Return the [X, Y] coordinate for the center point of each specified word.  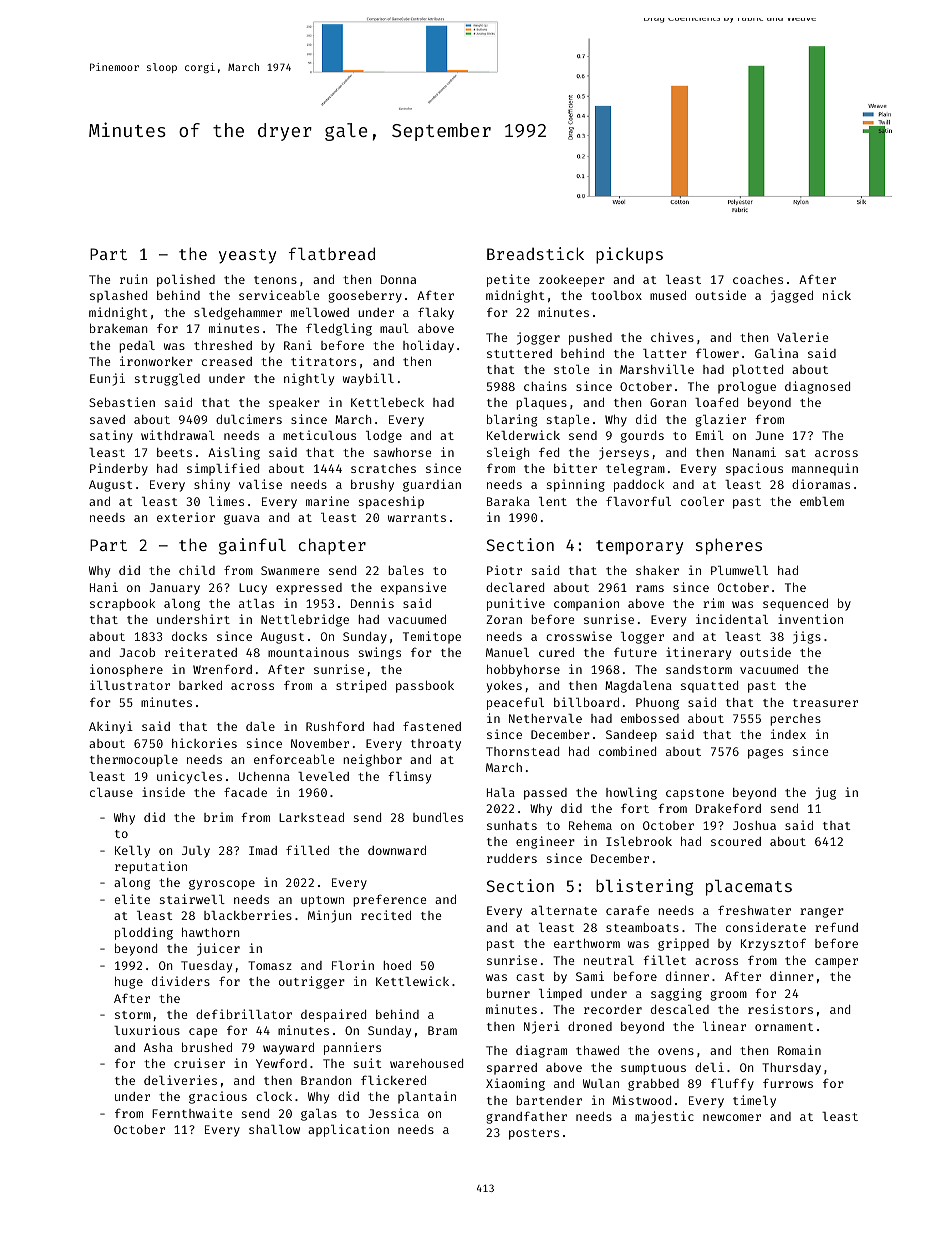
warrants [417, 518]
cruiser [199, 1063]
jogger [538, 338]
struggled [167, 380]
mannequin [825, 469]
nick [837, 295]
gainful [252, 546]
